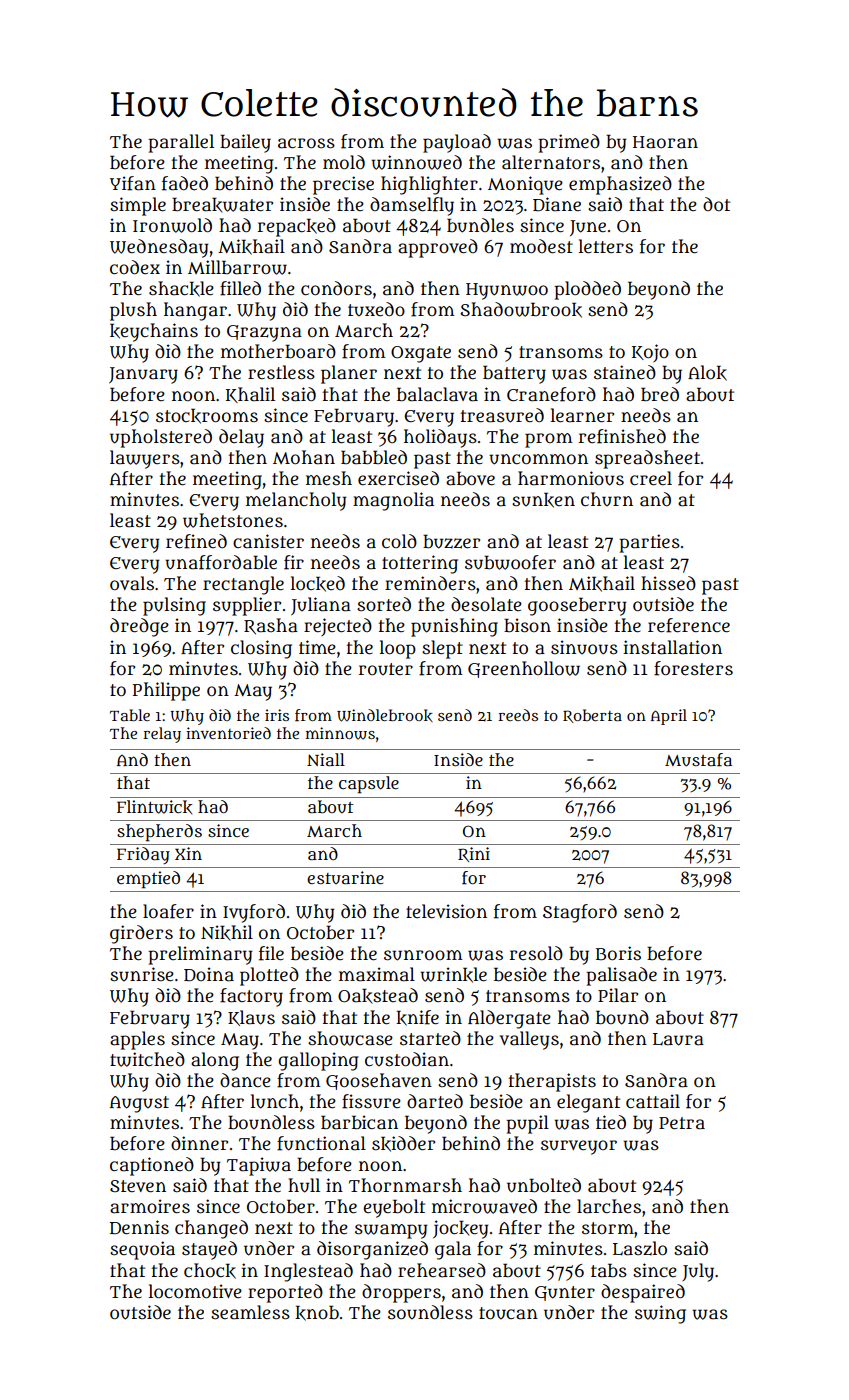 The height and width of the screenshot is (1400, 849). Describe the element at coordinates (245, 143) in the screenshot. I see `bailey` at that location.
